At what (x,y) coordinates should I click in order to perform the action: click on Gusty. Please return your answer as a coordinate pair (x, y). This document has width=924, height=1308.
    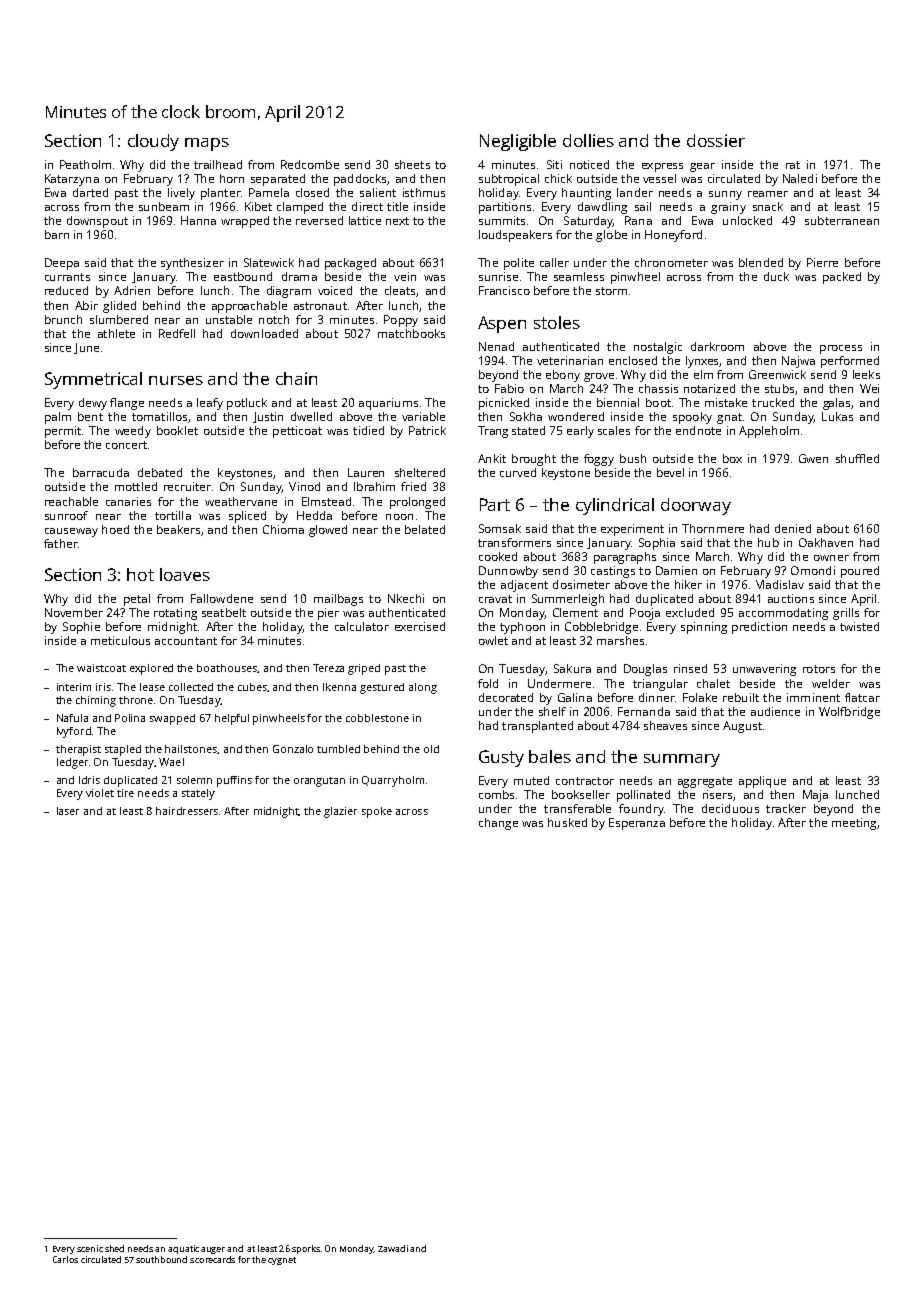
    Looking at the image, I should click on (501, 758).
